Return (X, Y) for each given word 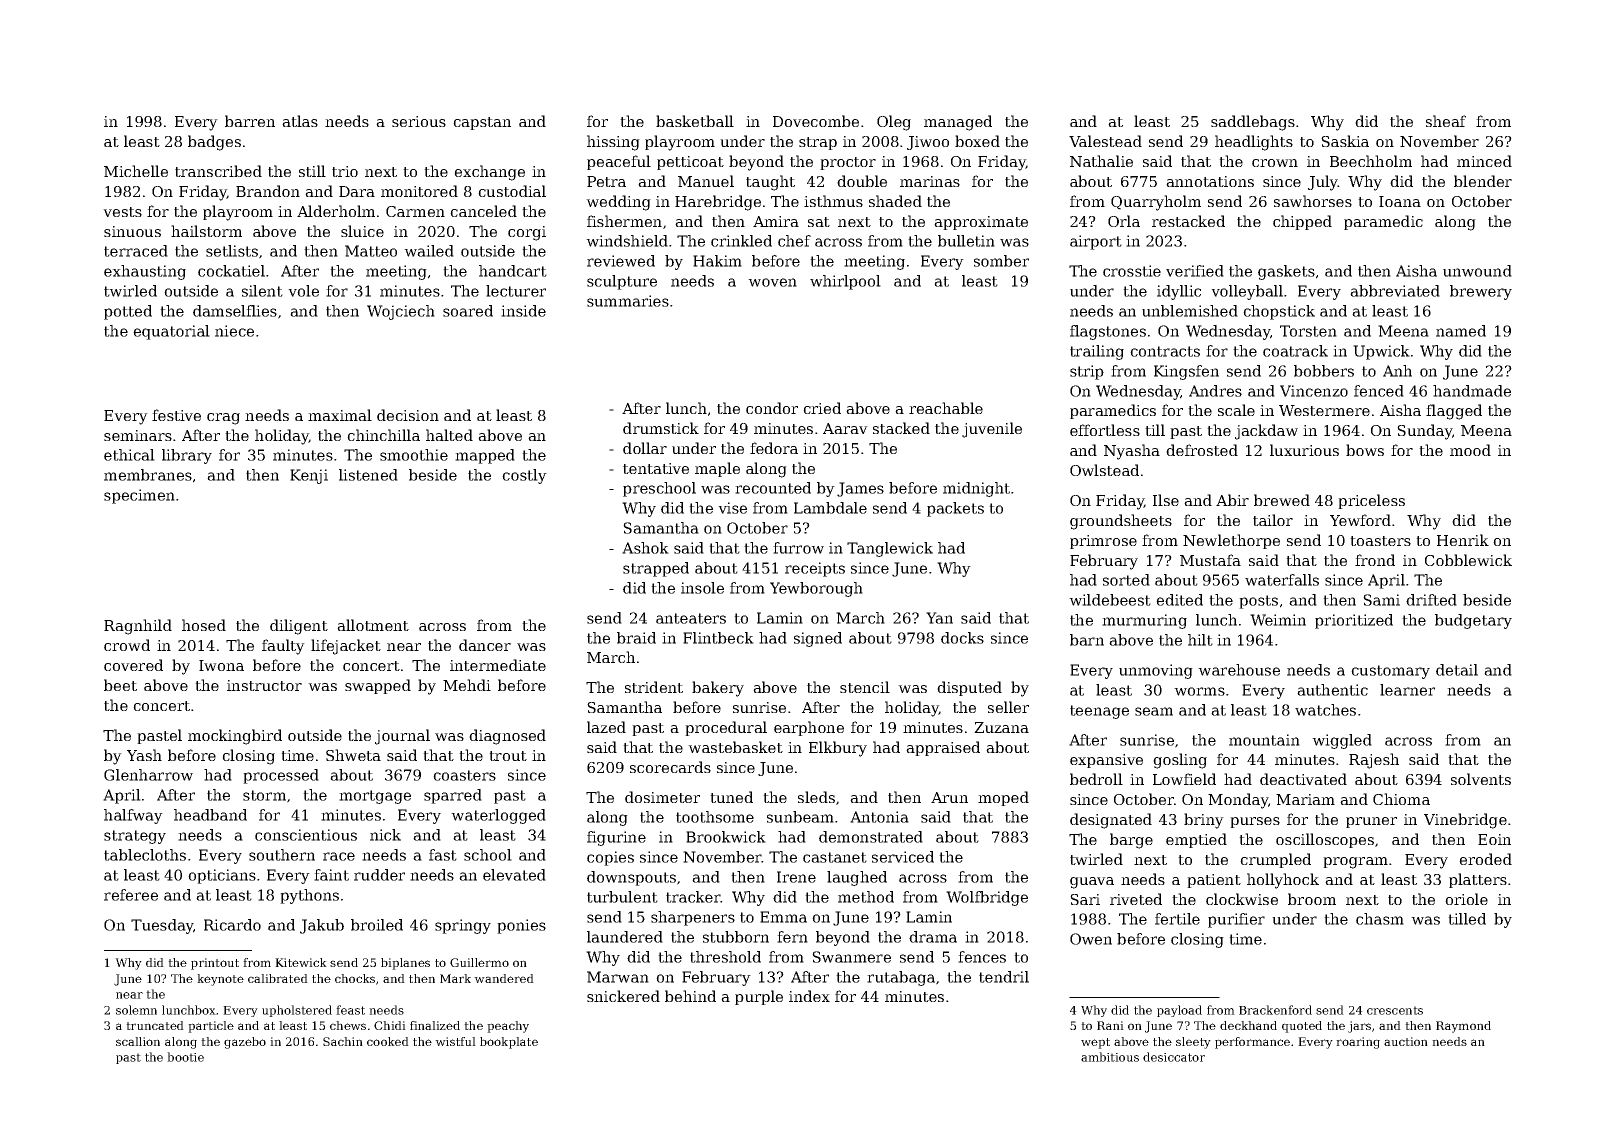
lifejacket (346, 647)
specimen (139, 496)
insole (702, 588)
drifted (1431, 600)
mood (1470, 450)
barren (250, 121)
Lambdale (830, 508)
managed (958, 123)
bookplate (509, 1043)
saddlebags (1253, 123)
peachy (508, 1027)
